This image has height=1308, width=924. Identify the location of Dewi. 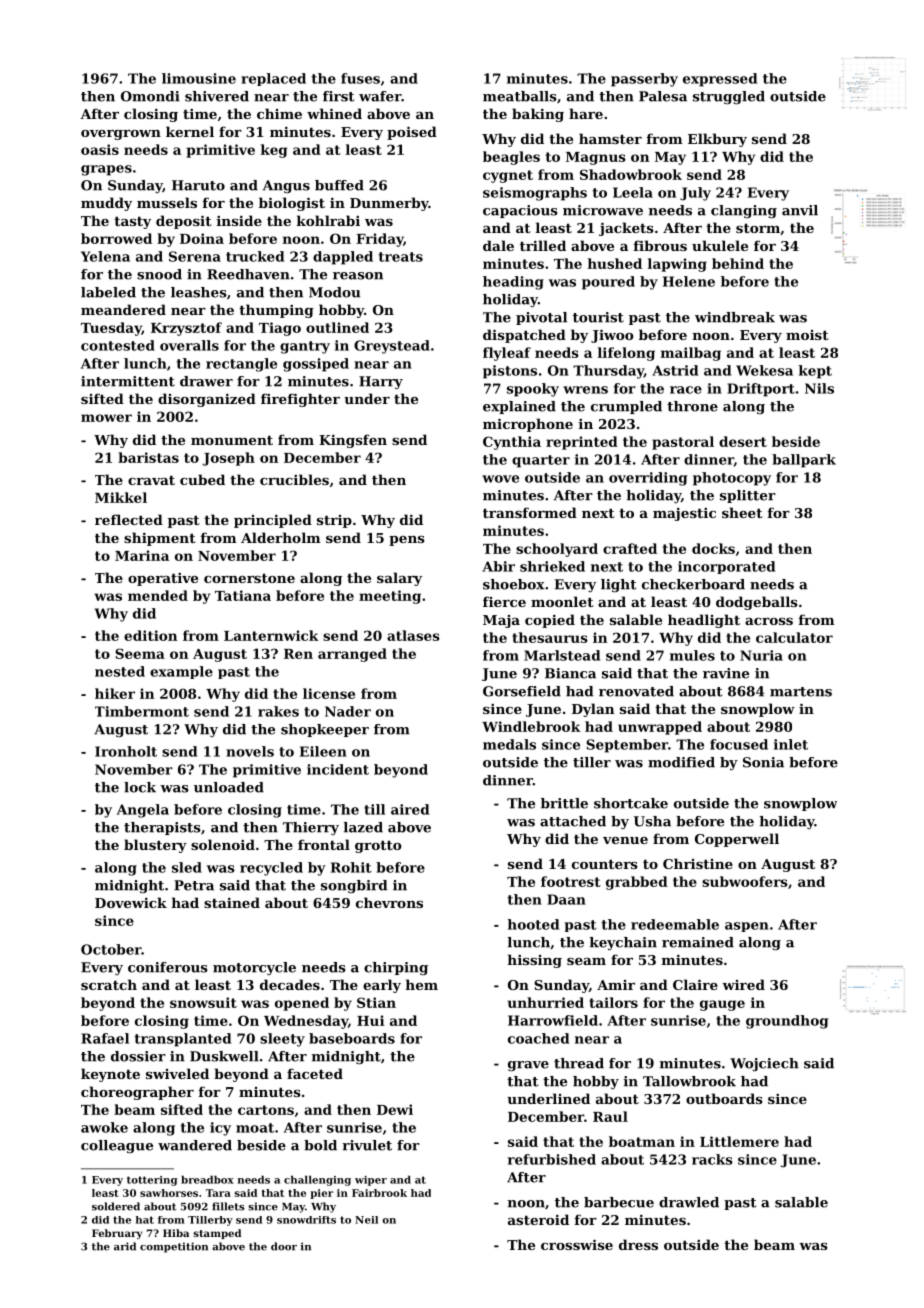
(395, 1109).
